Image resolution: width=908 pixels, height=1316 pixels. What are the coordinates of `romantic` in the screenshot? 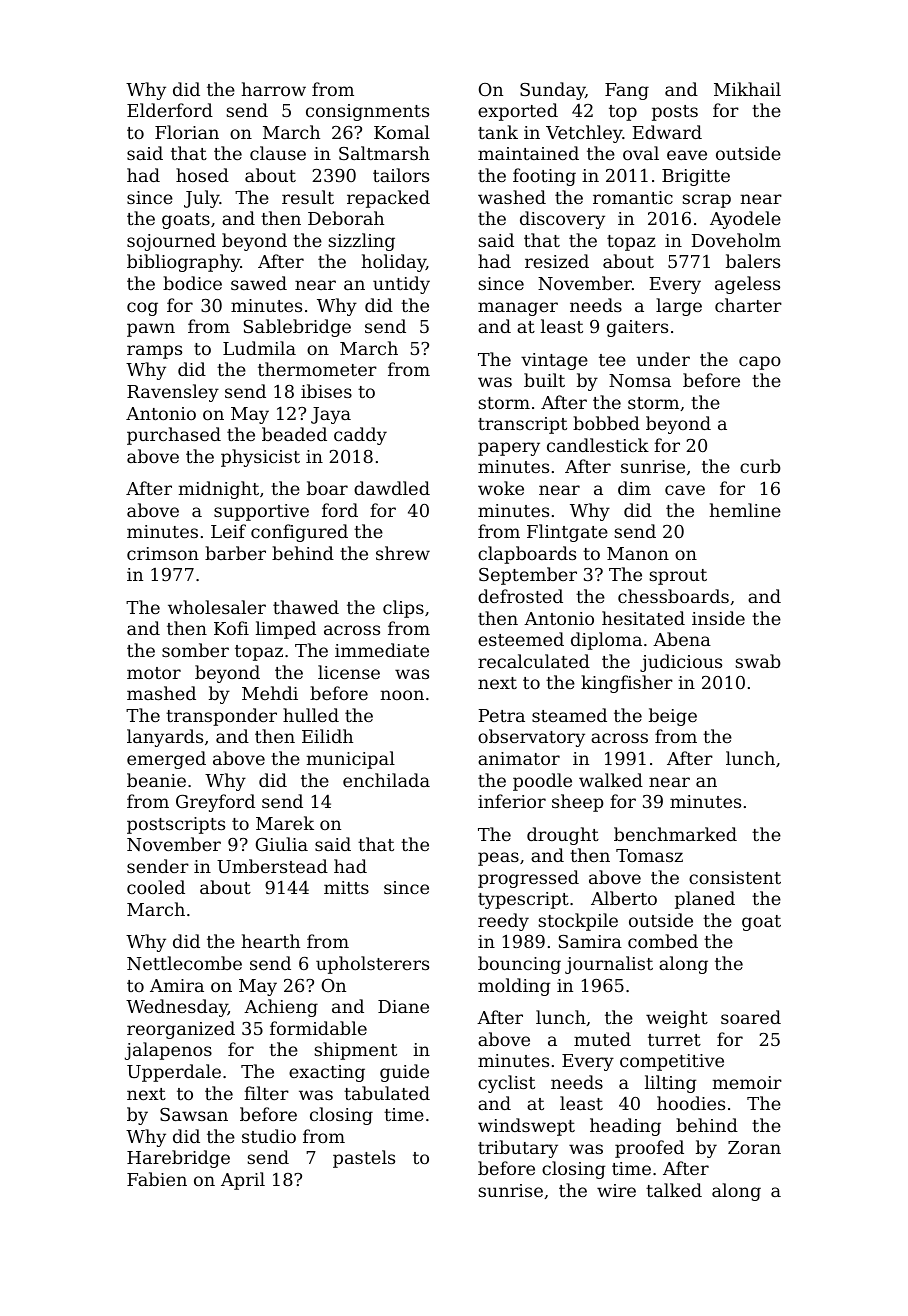 It's located at (633, 197).
